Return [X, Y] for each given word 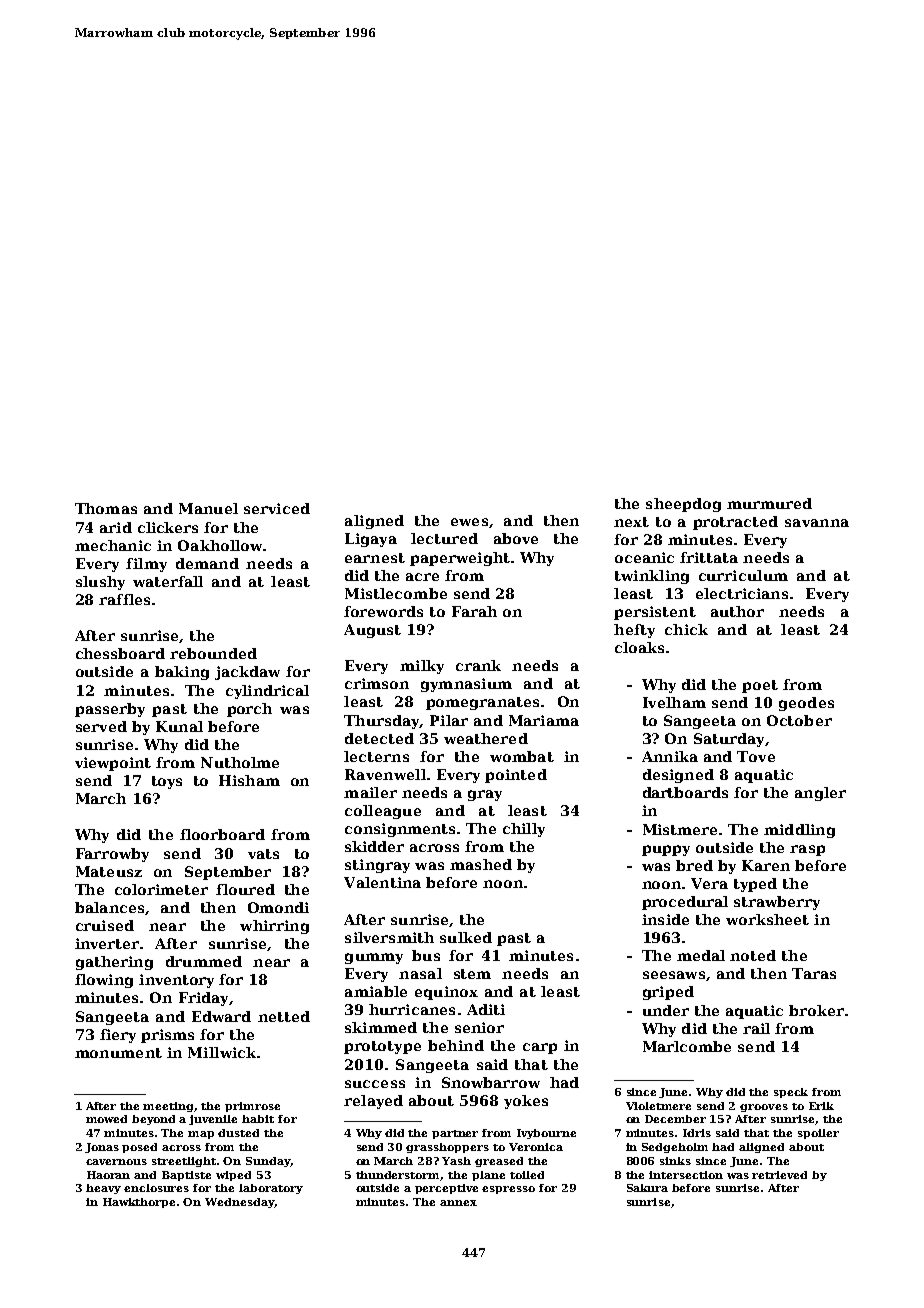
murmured [769, 503]
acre [422, 577]
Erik [821, 1106]
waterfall [168, 581]
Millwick [222, 1052]
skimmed [381, 1027]
